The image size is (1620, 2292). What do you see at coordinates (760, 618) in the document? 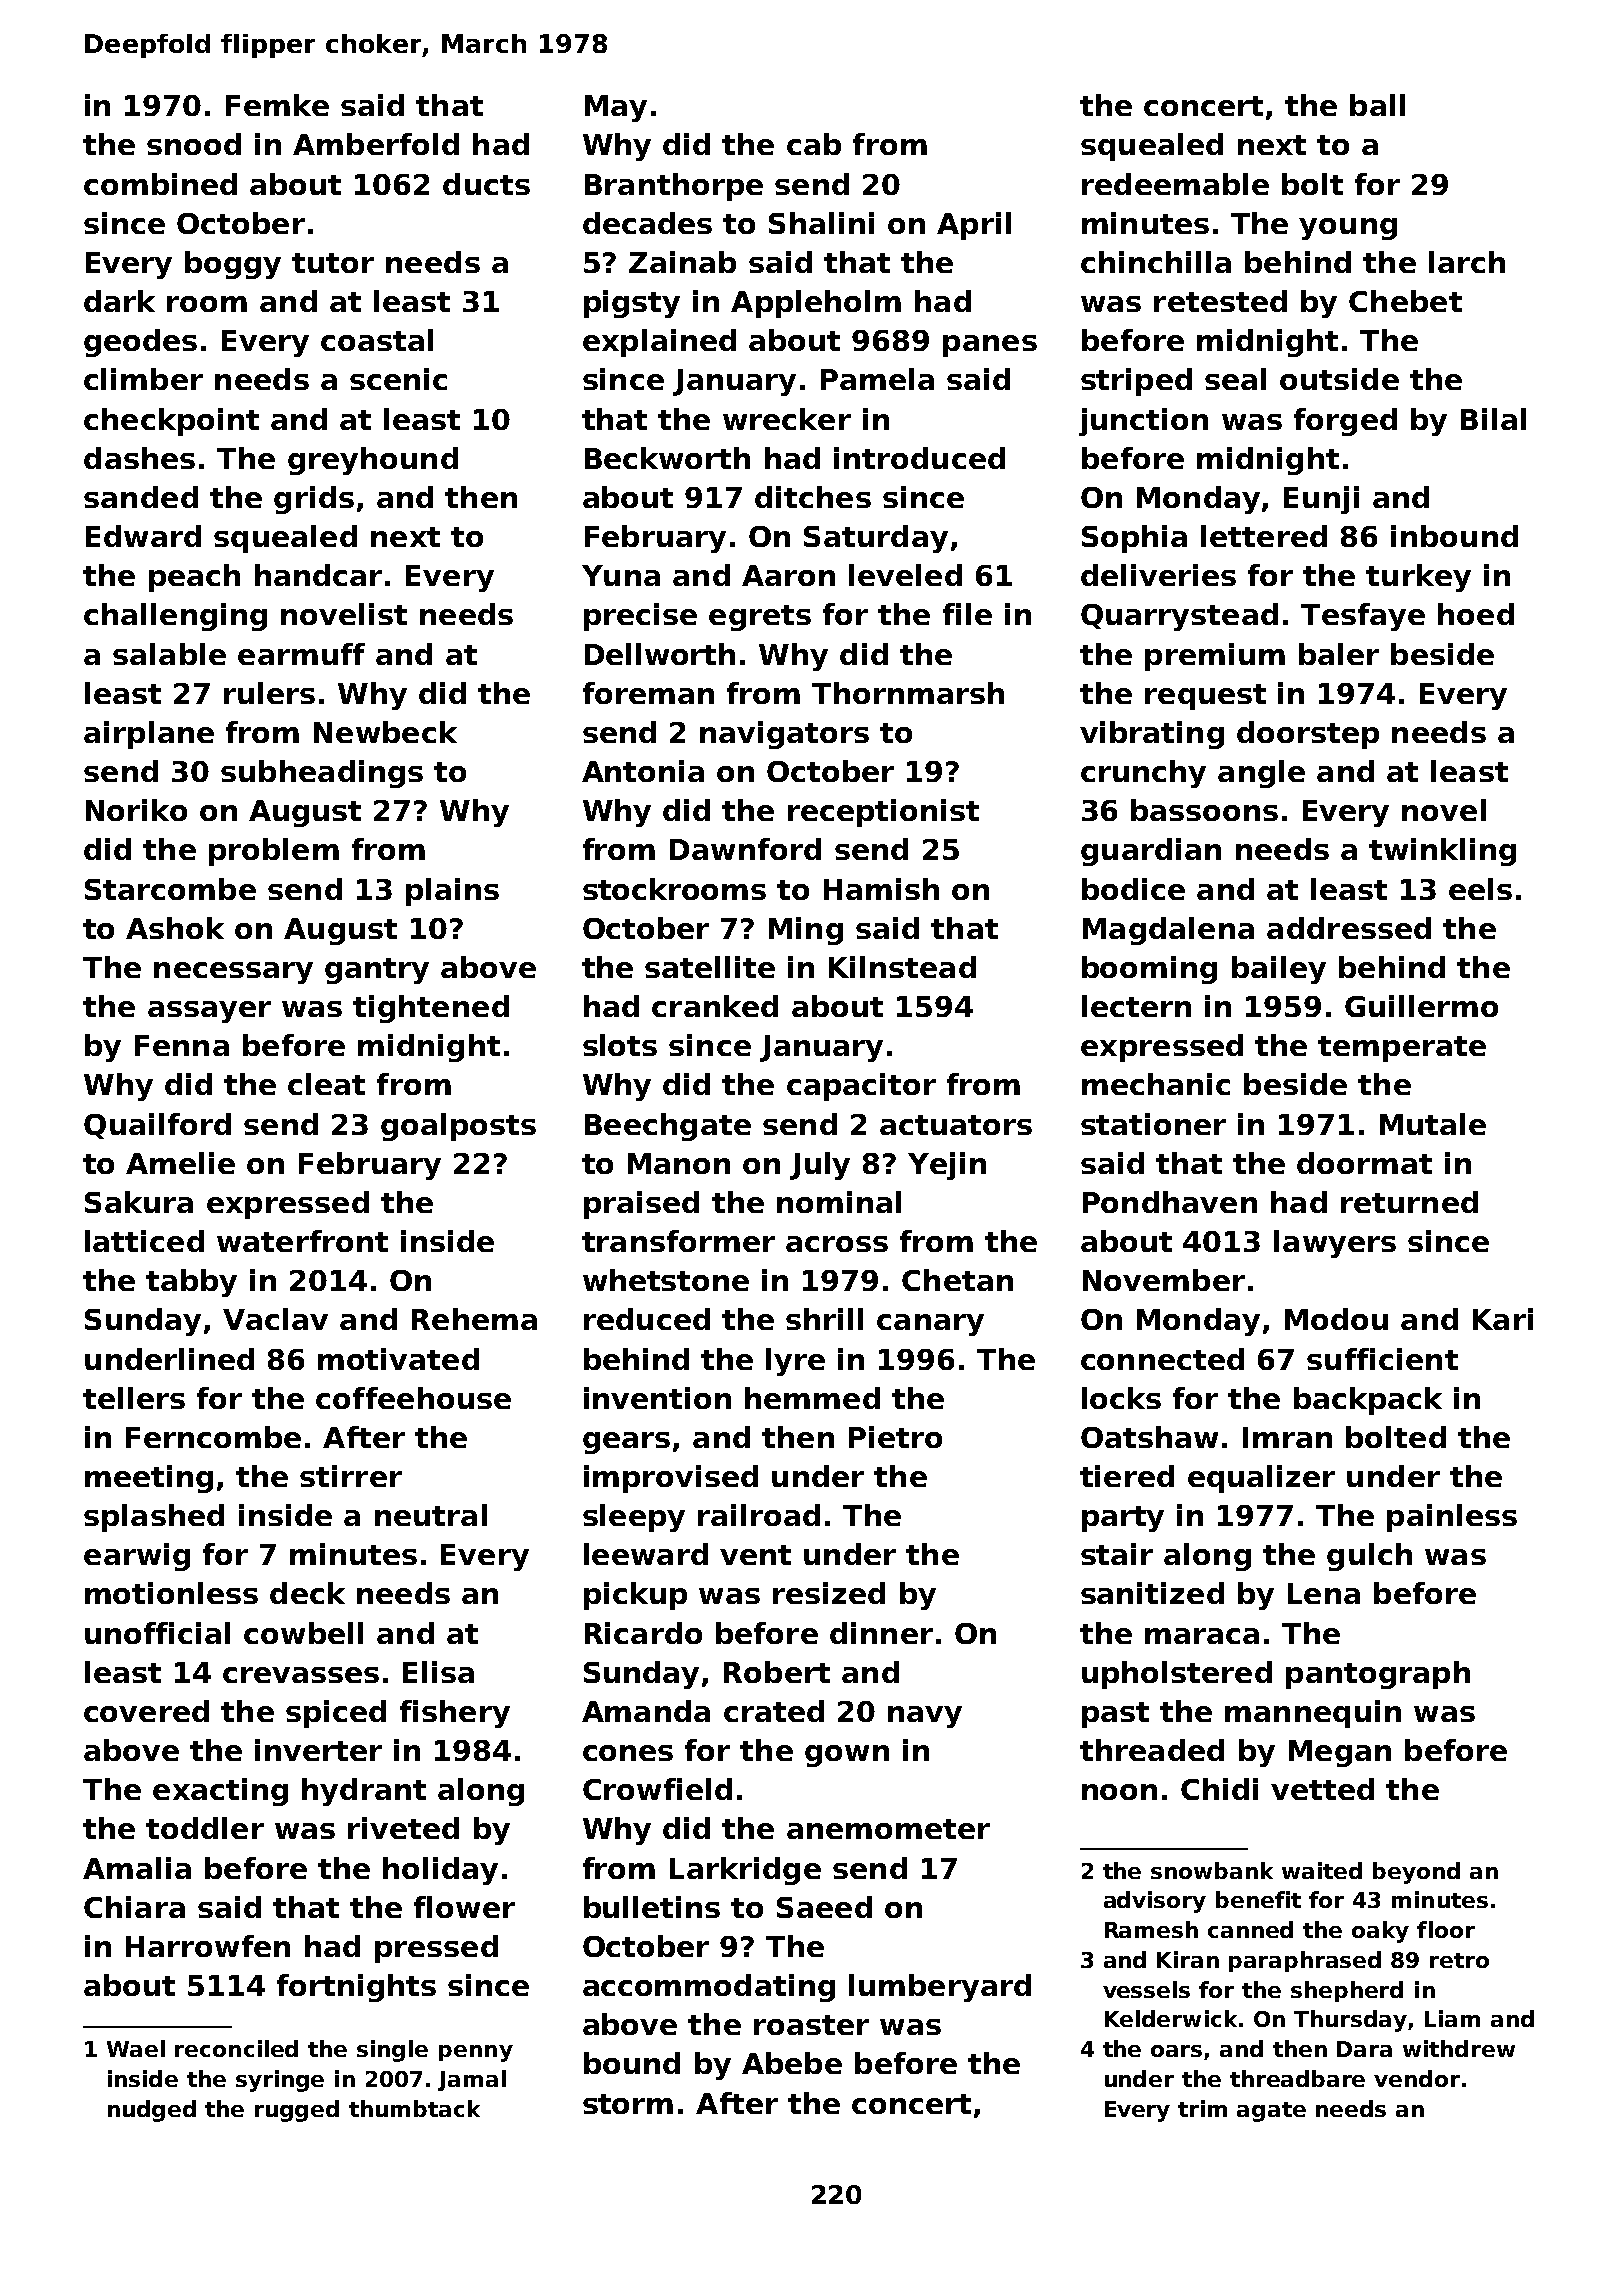
I see `egrets` at bounding box center [760, 618].
